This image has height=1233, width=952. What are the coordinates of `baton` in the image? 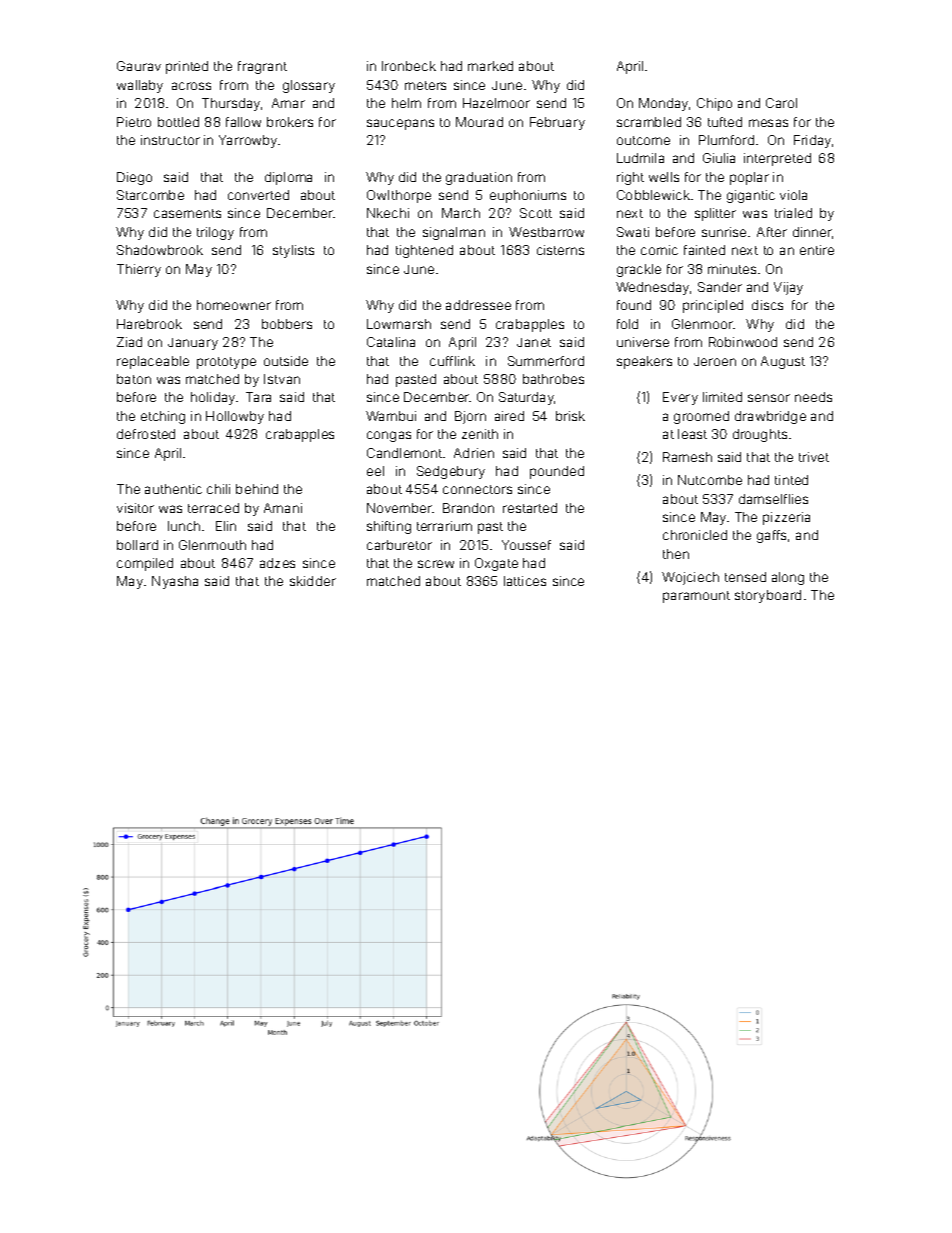 It's located at (134, 379).
